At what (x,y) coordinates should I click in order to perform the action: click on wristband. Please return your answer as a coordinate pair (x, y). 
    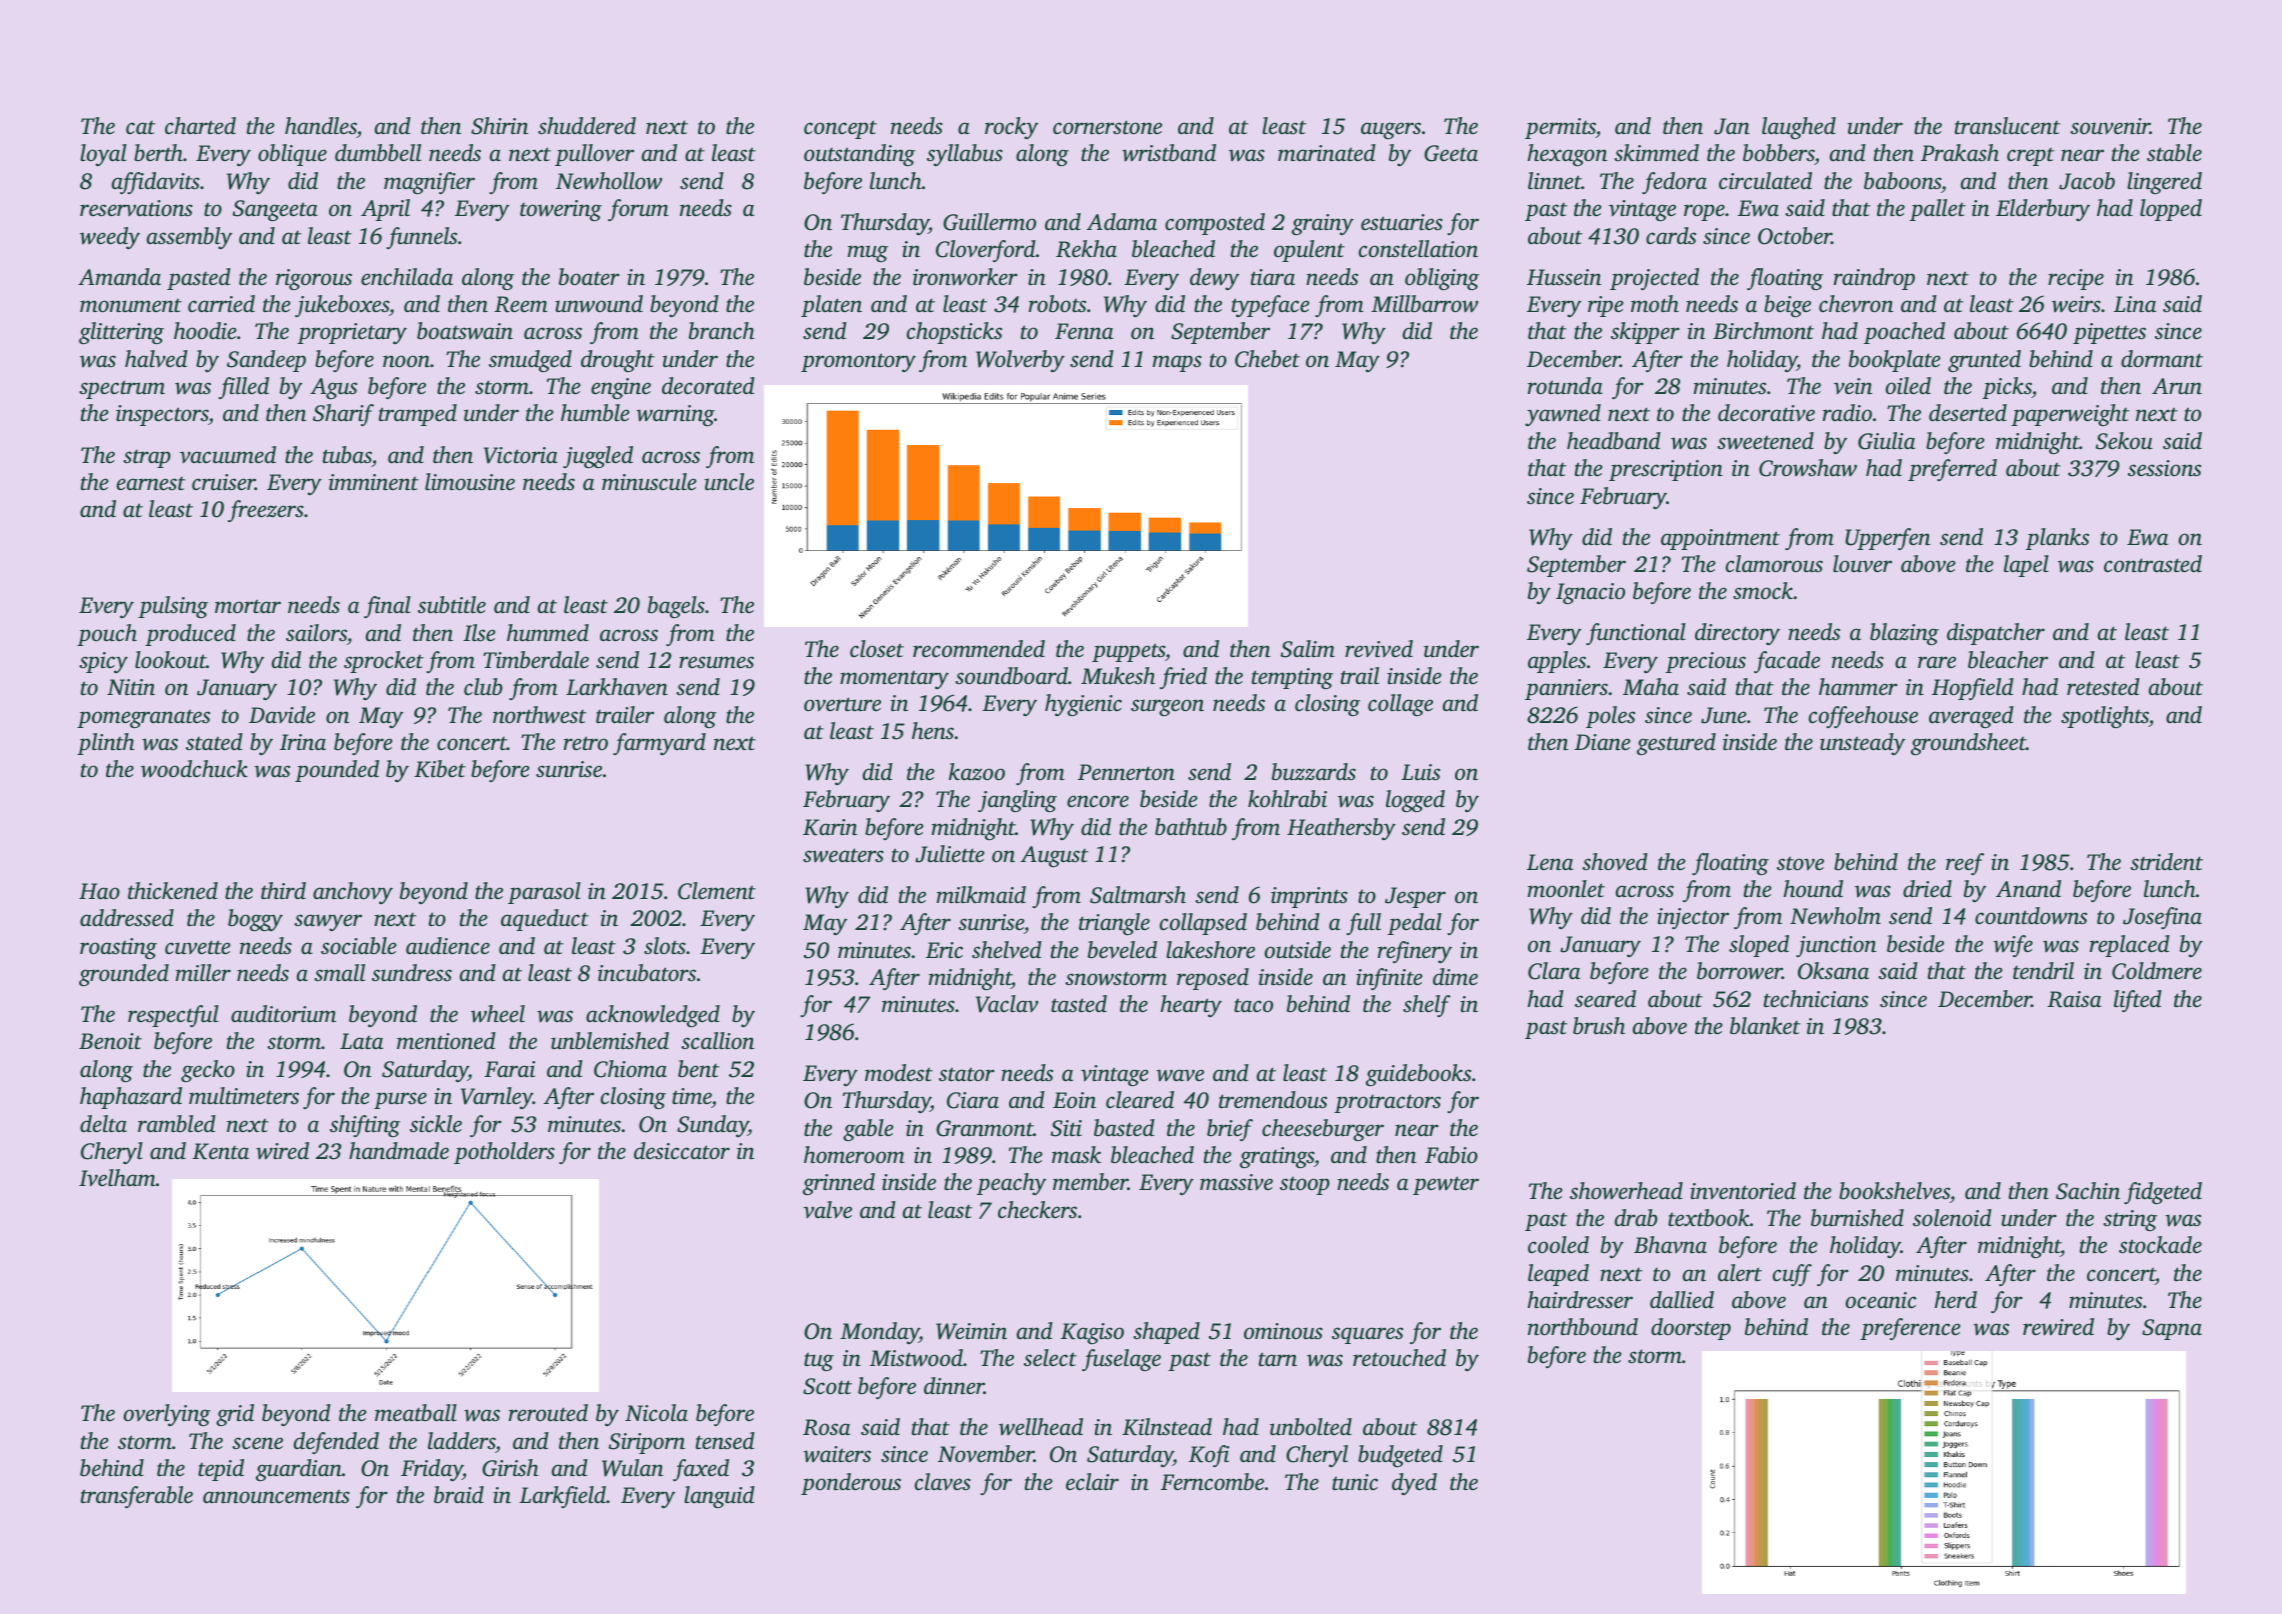
    Looking at the image, I should click on (1169, 153).
